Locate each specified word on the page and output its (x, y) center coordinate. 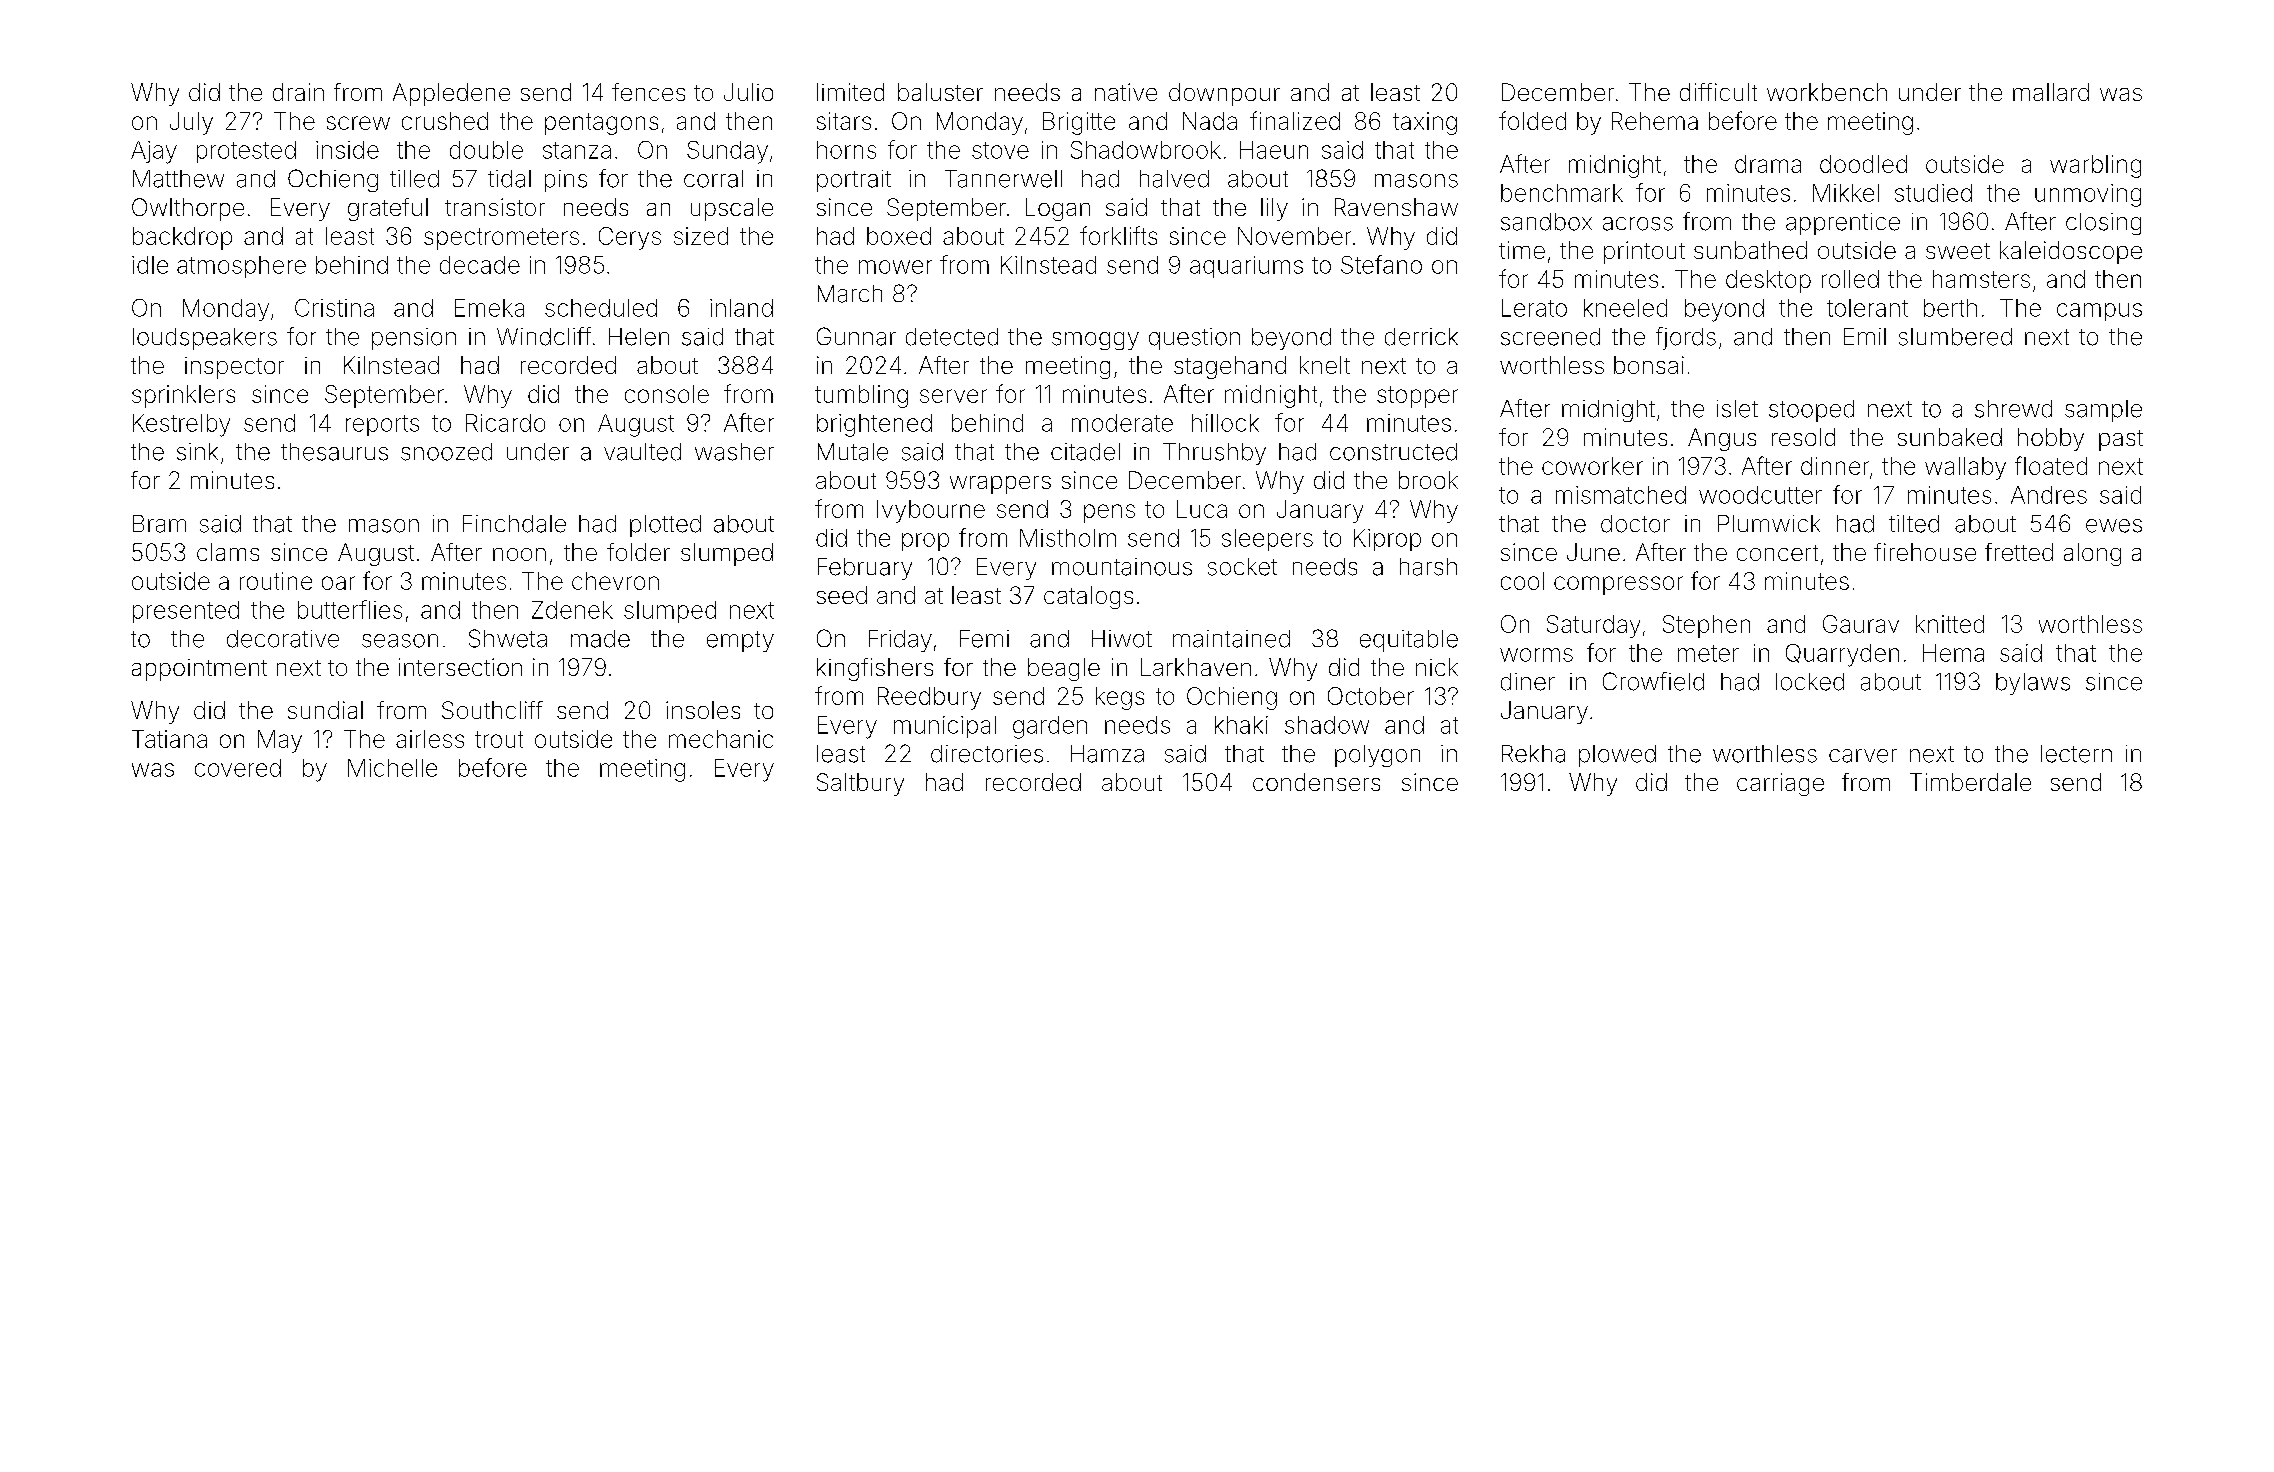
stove (1000, 150)
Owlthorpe (188, 209)
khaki (1241, 725)
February (865, 569)
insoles (703, 710)
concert (1777, 553)
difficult (1718, 92)
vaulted (642, 452)
